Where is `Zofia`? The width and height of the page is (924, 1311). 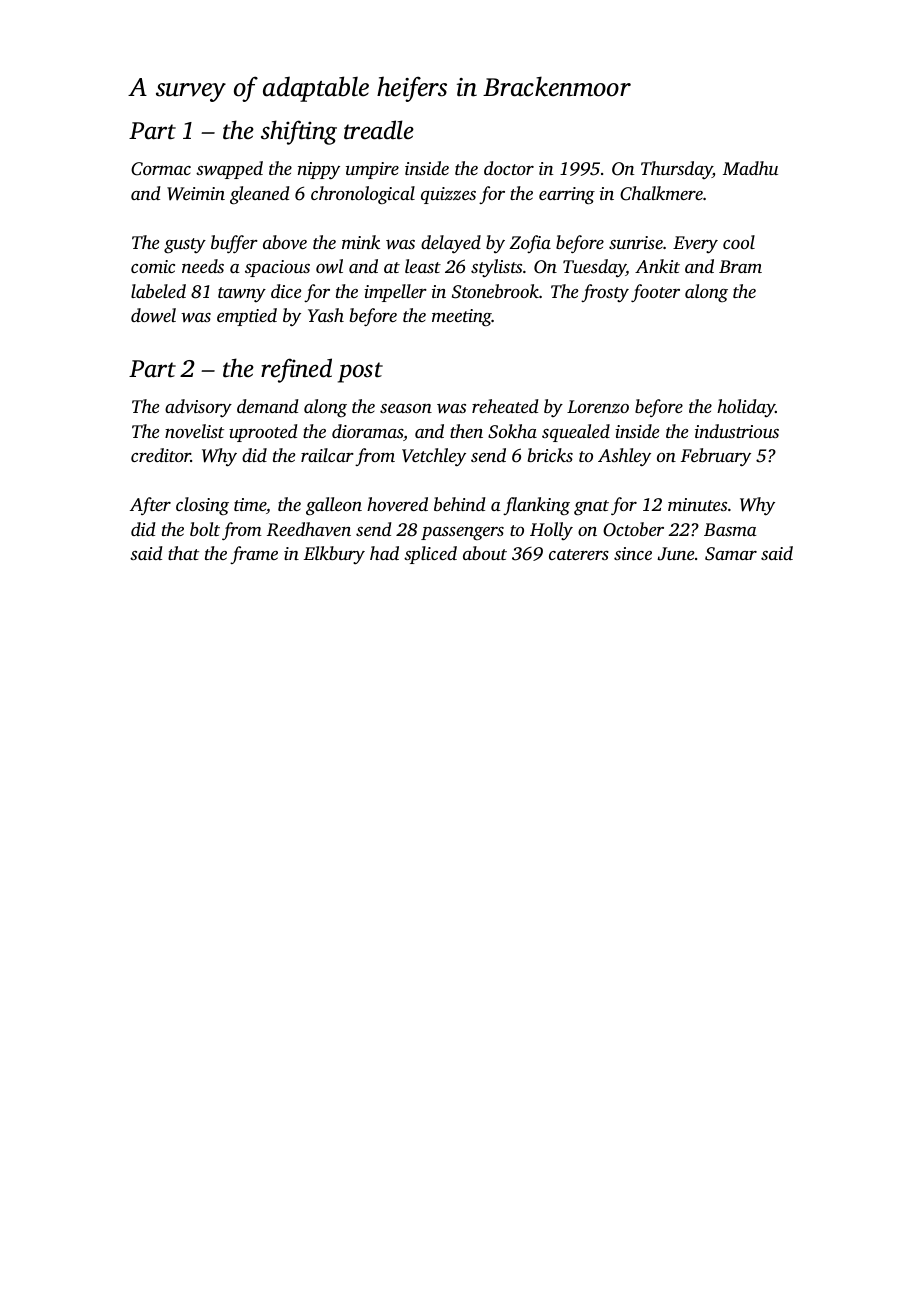 Zofia is located at coordinates (530, 244).
